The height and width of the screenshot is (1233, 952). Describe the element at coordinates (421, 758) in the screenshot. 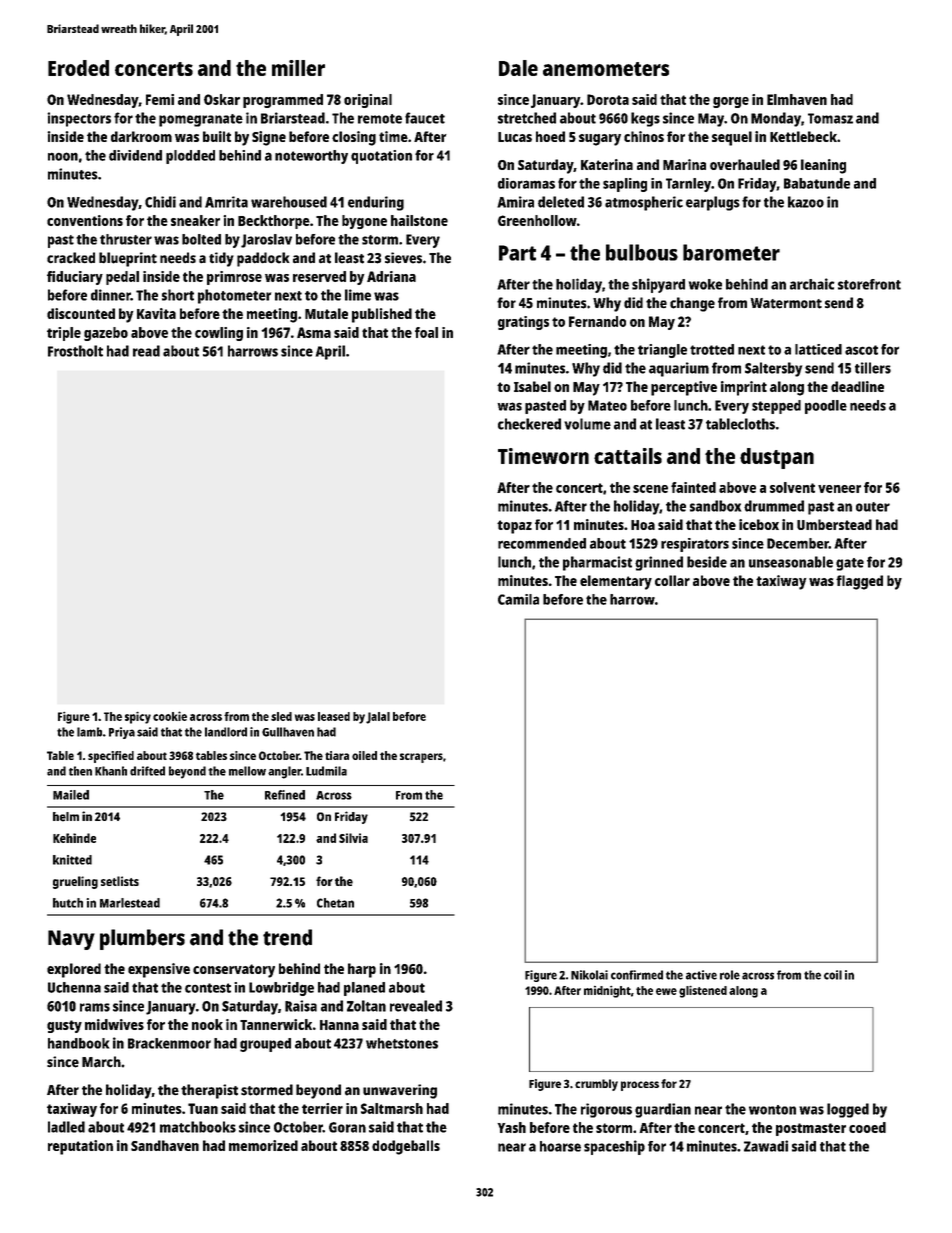

I see `scrapers` at that location.
